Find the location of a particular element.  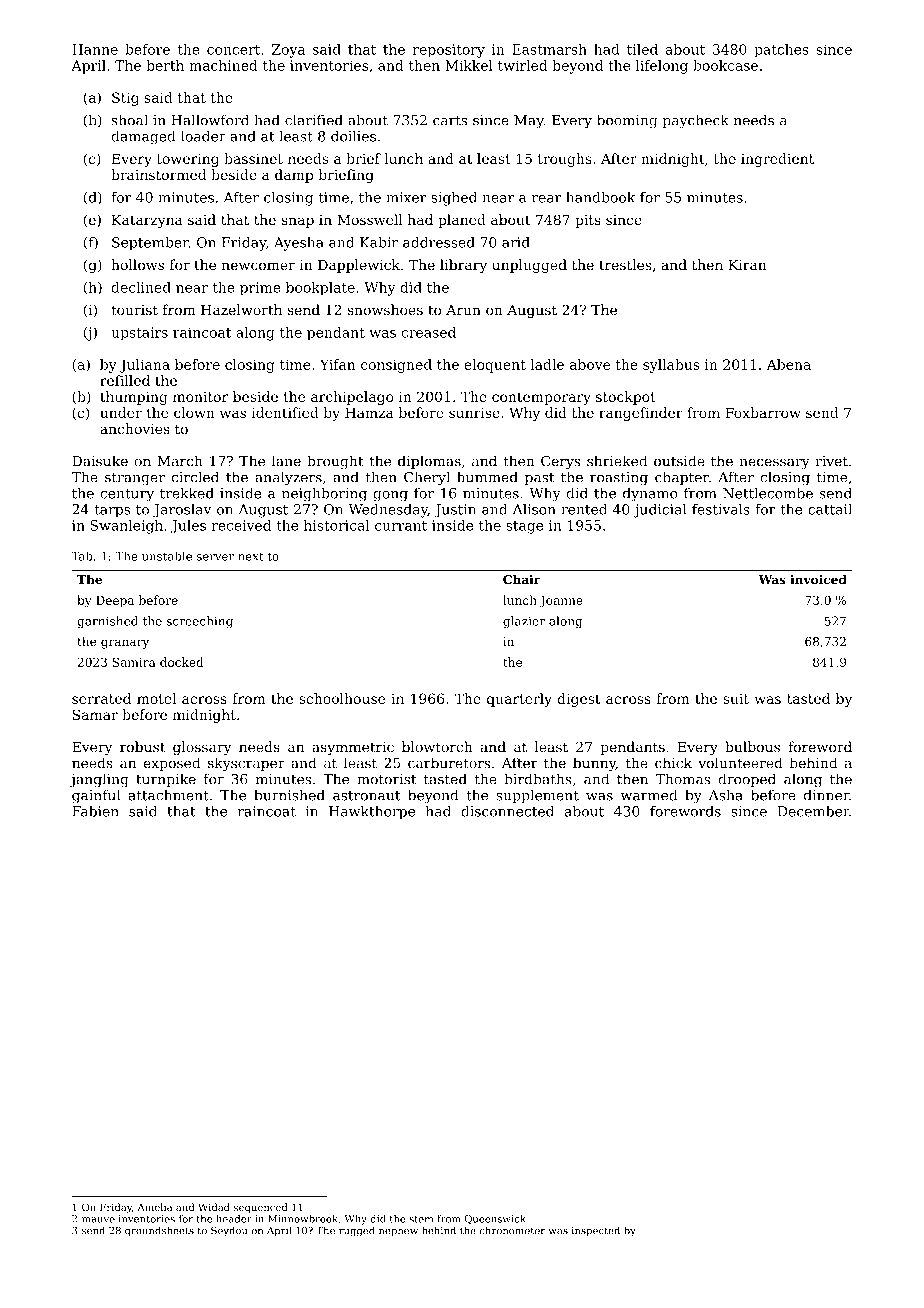

Mikkel is located at coordinates (469, 65).
